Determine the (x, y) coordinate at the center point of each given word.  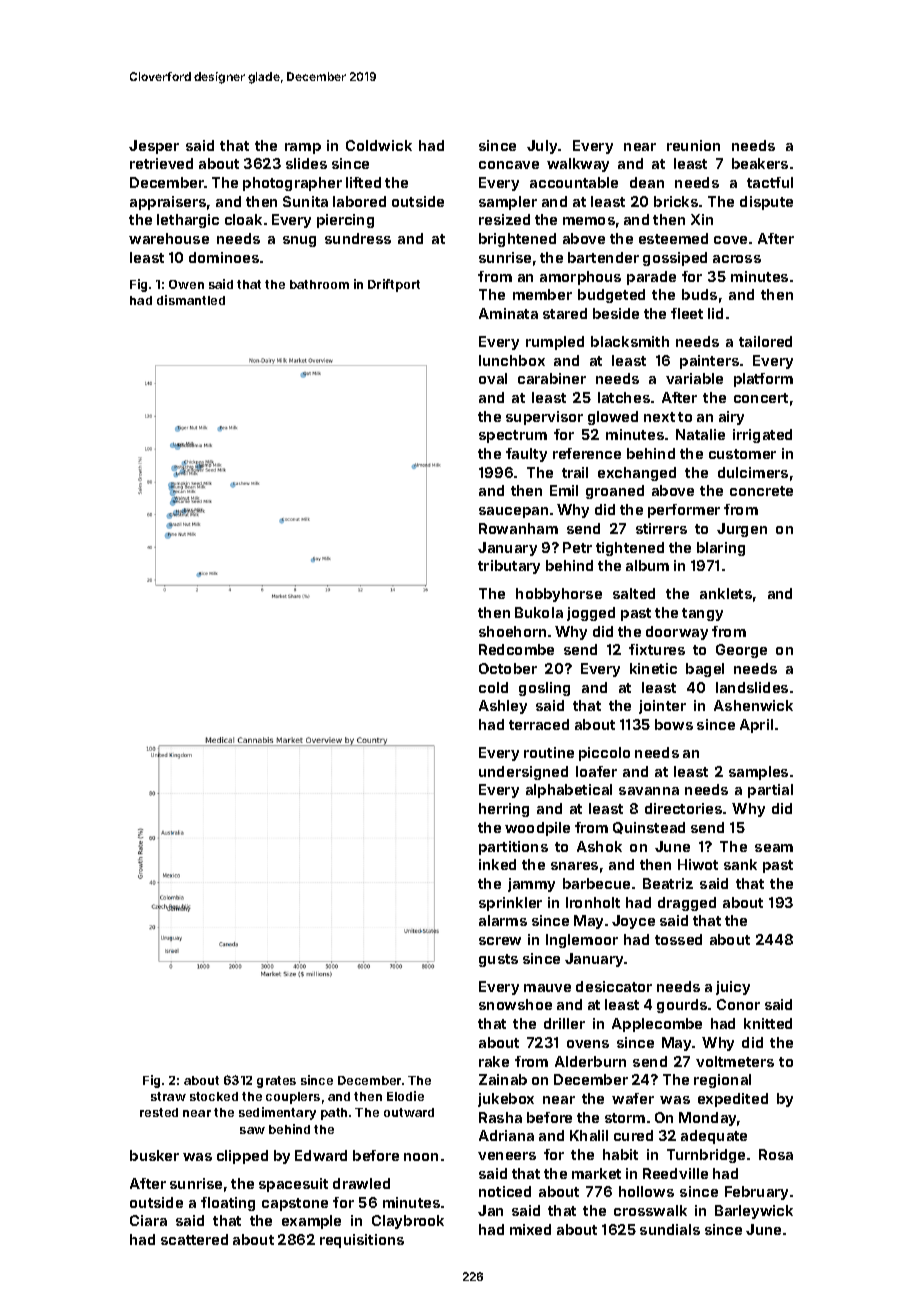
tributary (509, 567)
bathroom (319, 284)
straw (168, 1096)
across (737, 259)
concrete (761, 491)
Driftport (394, 285)
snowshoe (515, 1004)
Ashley (503, 707)
